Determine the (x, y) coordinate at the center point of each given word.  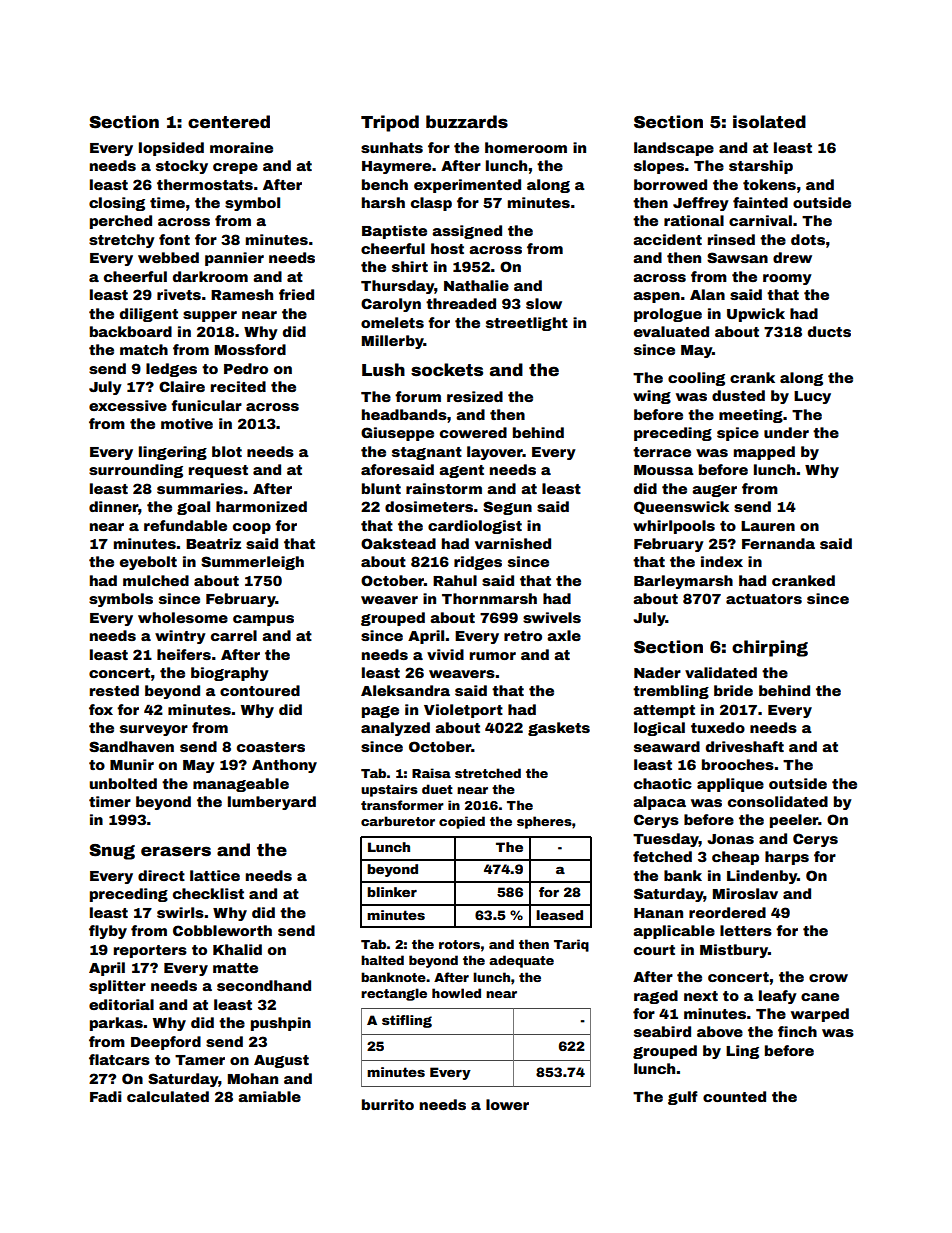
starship (761, 167)
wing (652, 397)
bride (733, 690)
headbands (404, 414)
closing (117, 204)
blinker (392, 892)
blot (227, 451)
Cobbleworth (222, 930)
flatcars (119, 1059)
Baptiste (394, 232)
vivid (445, 654)
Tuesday (666, 840)
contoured (260, 690)
